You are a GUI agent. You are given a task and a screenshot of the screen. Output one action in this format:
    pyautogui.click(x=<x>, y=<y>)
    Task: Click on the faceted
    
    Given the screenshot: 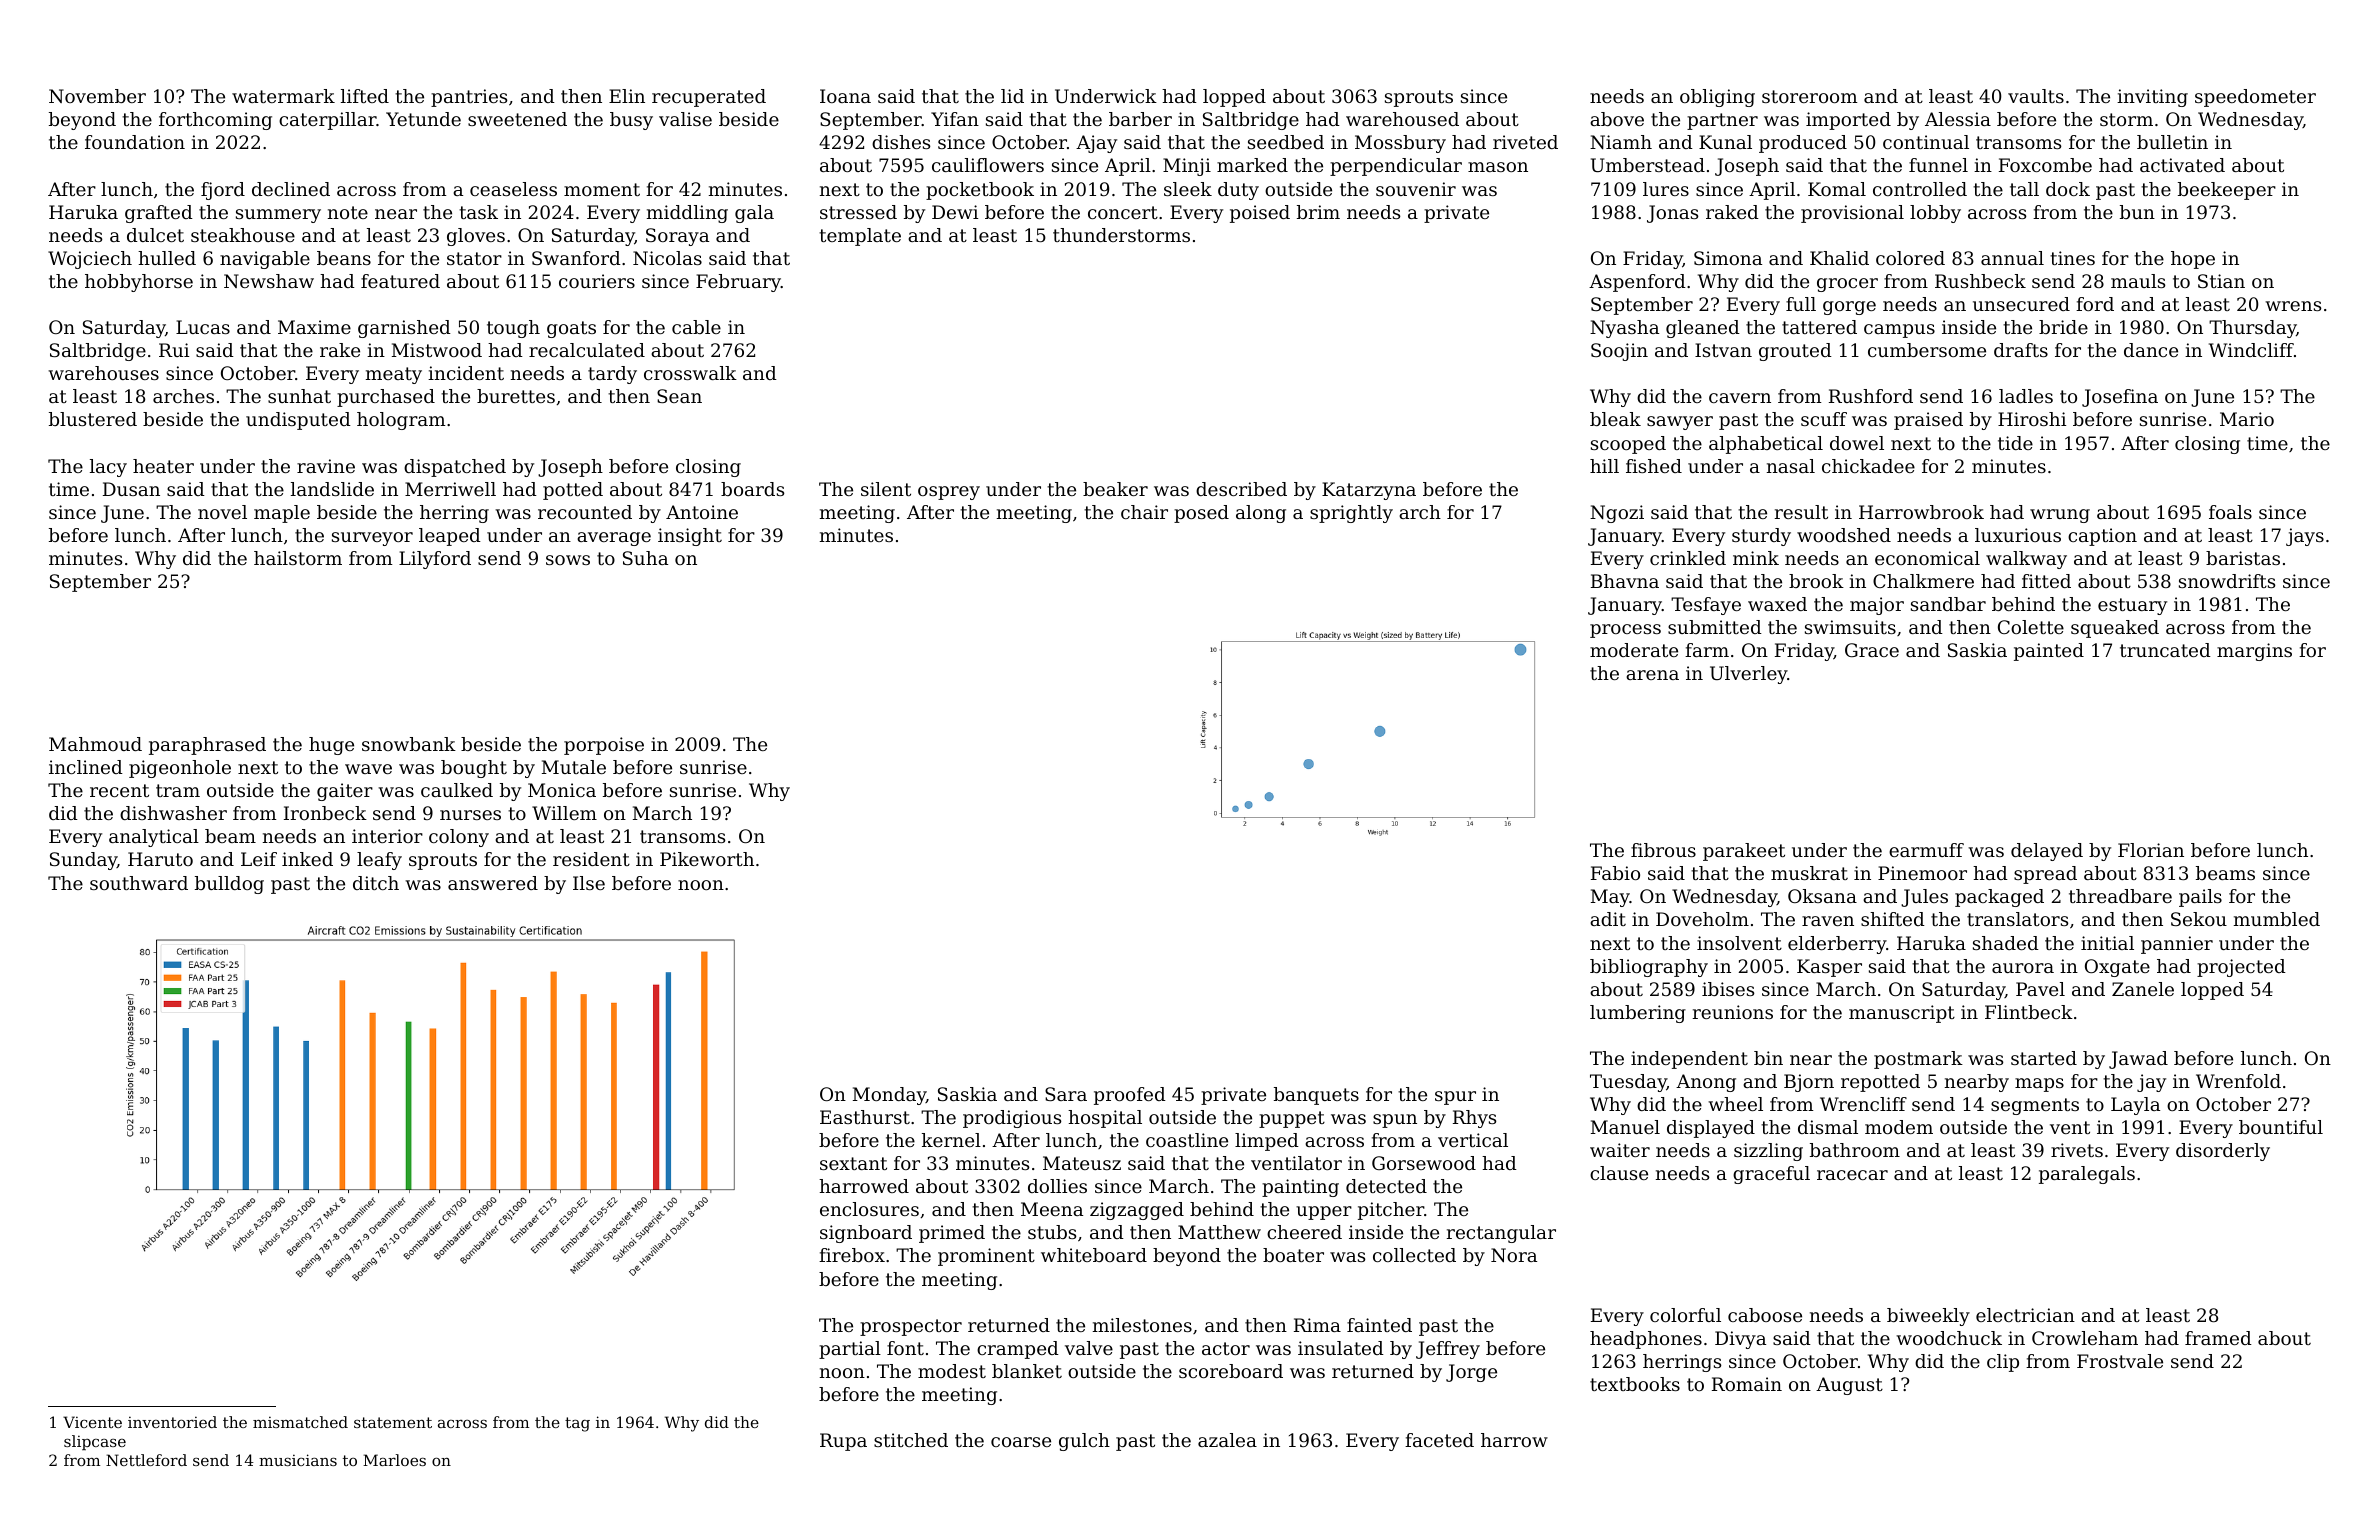 What is the action you would take?
    pyautogui.click(x=1439, y=1440)
